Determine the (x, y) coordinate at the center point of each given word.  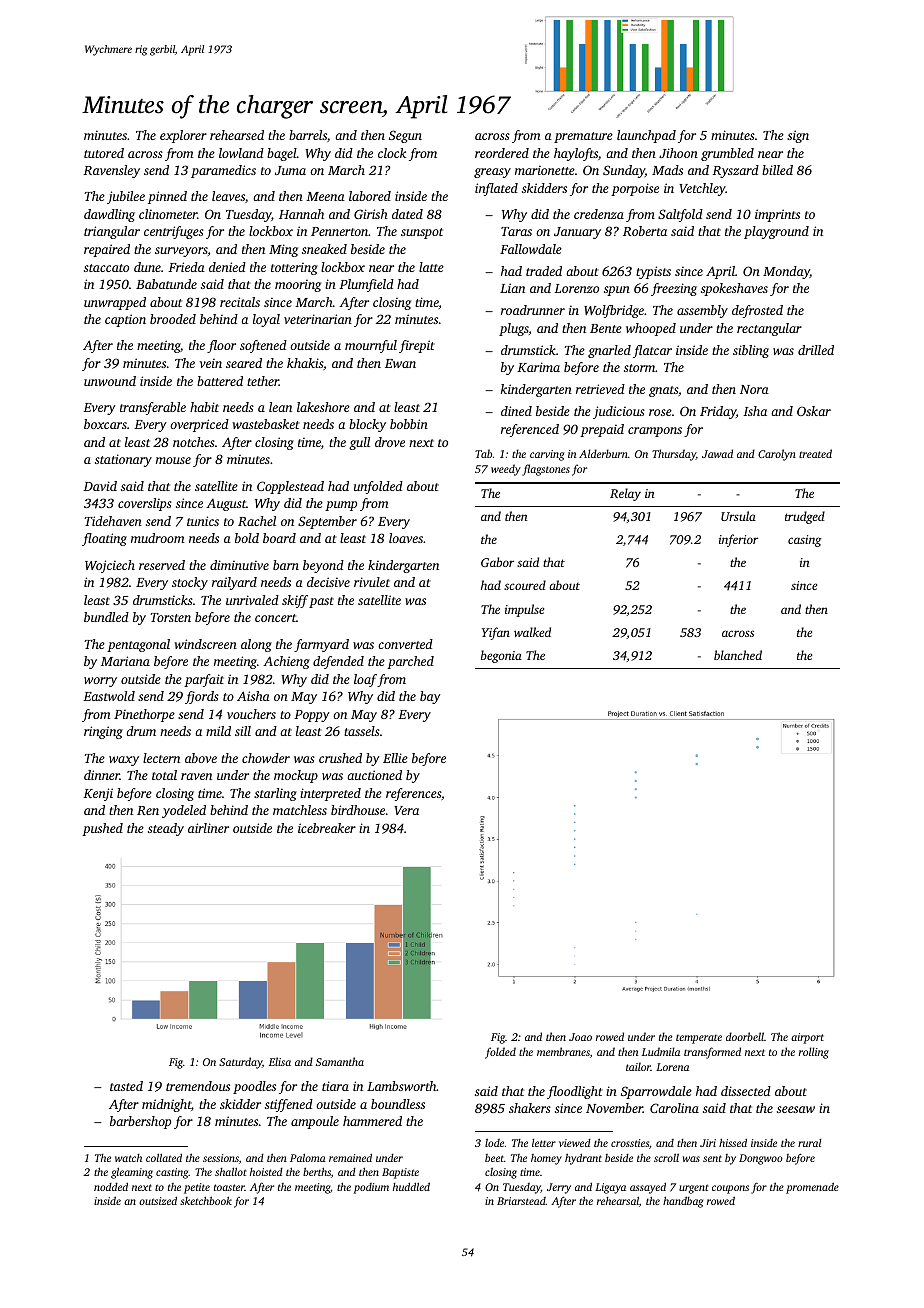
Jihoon (678, 153)
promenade (812, 1188)
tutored (104, 153)
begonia (501, 656)
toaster (229, 1187)
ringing (103, 732)
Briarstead (521, 1201)
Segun (405, 136)
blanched (738, 655)
